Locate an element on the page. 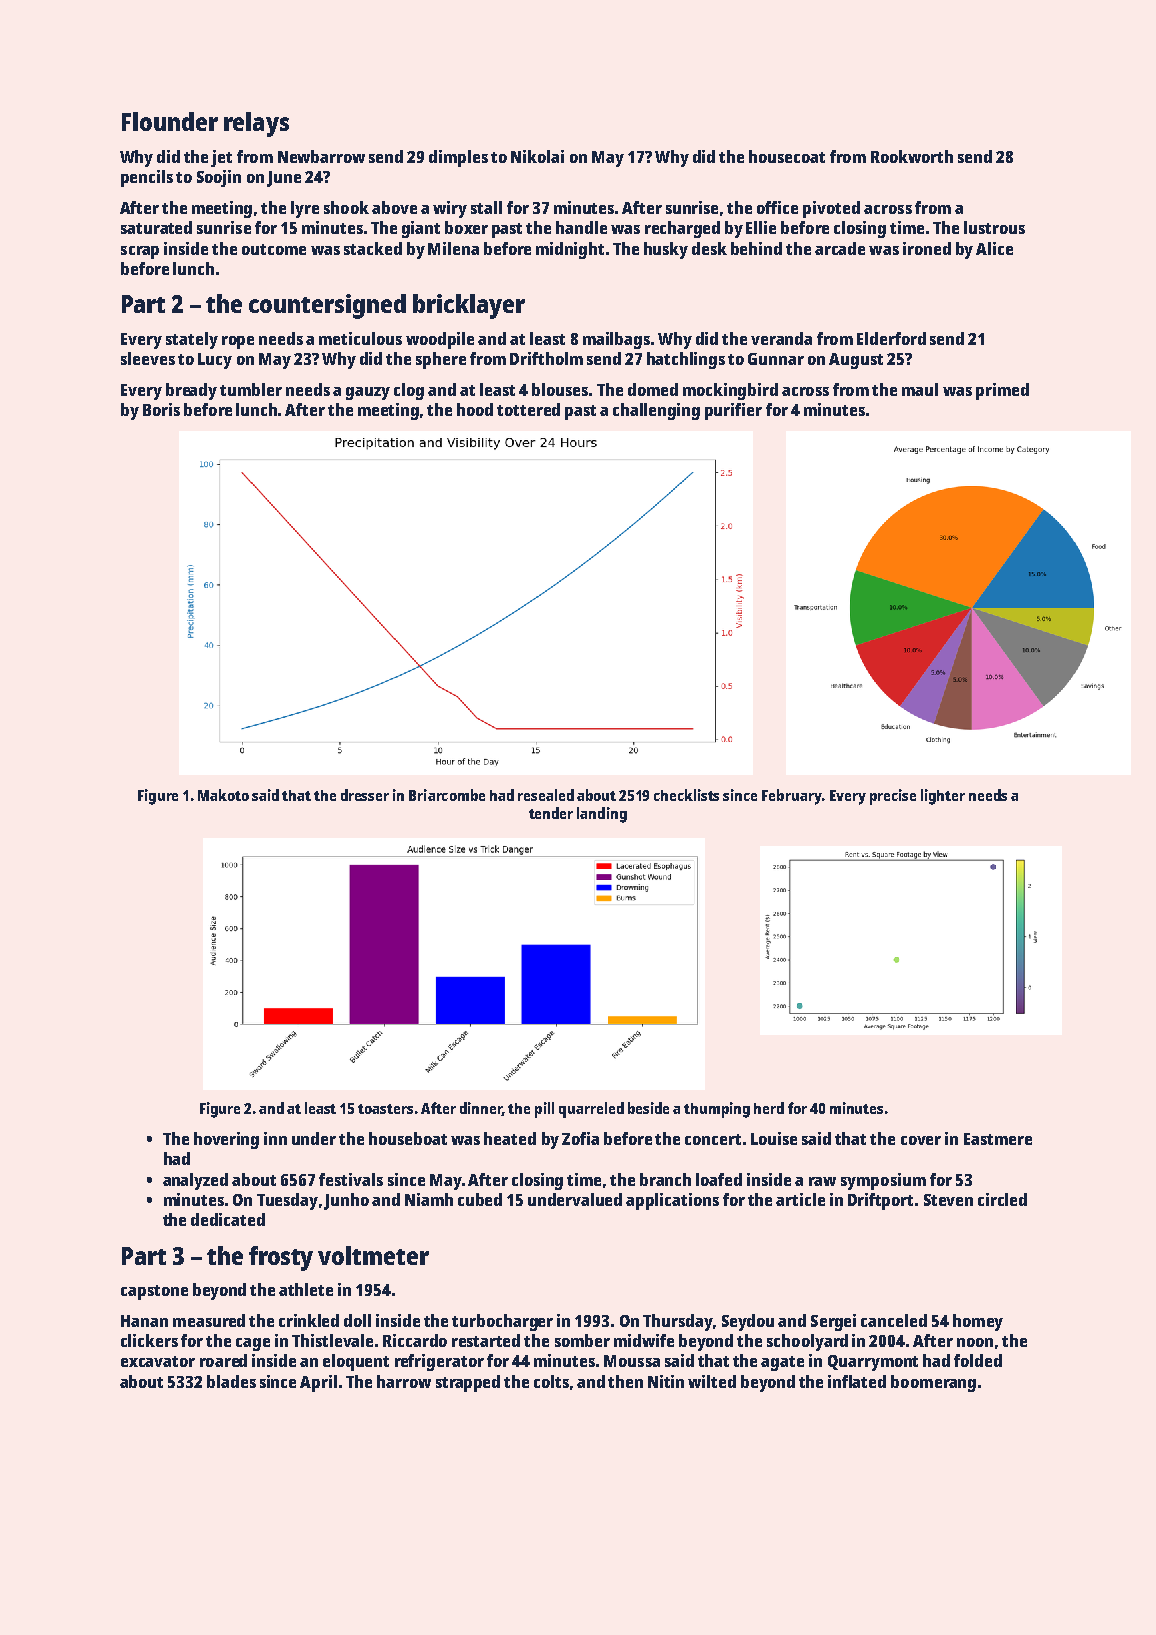 This image has height=1635, width=1156. Niamh is located at coordinates (429, 1199).
